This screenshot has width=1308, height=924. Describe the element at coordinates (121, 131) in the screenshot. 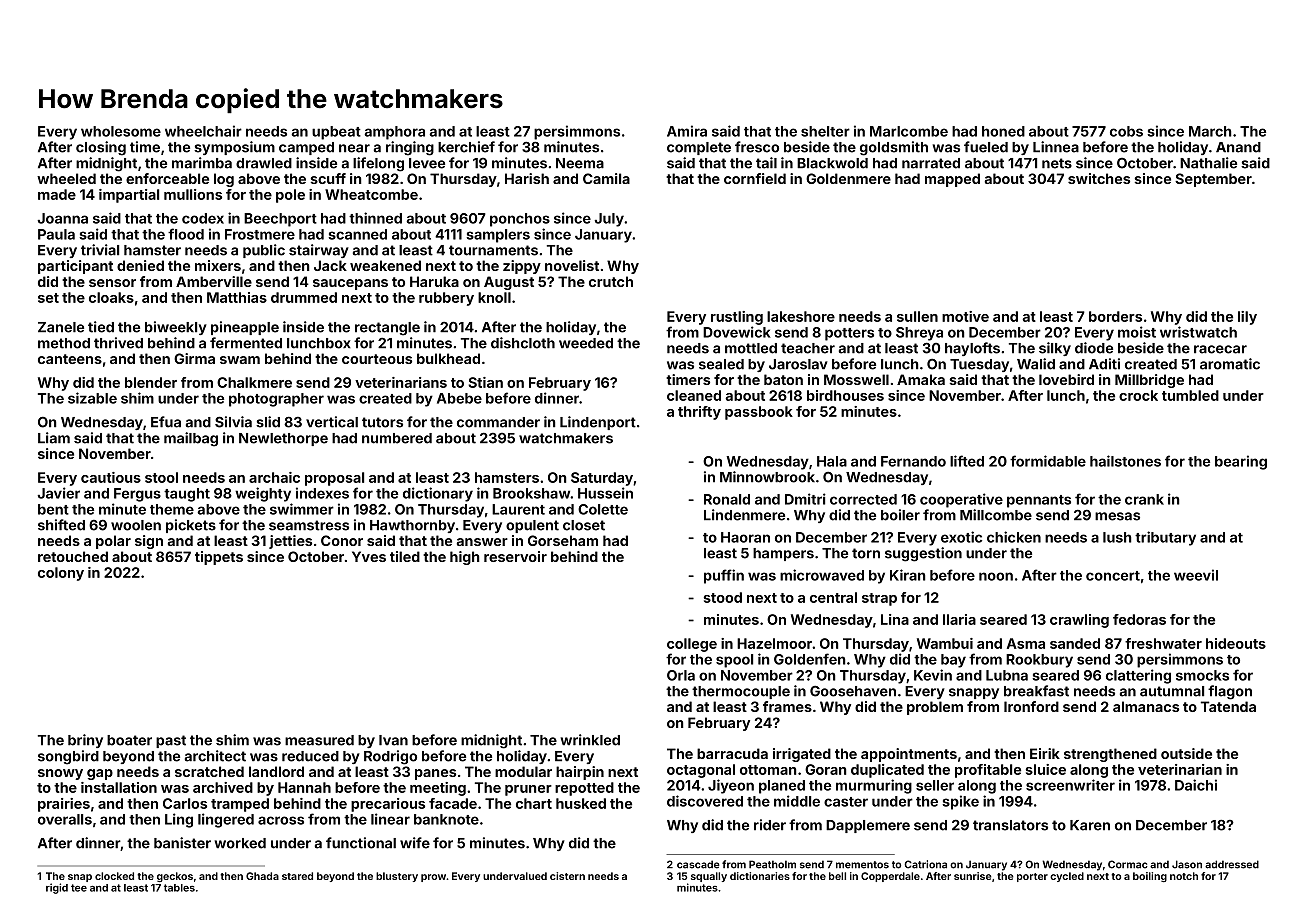

I see `wholesome` at that location.
